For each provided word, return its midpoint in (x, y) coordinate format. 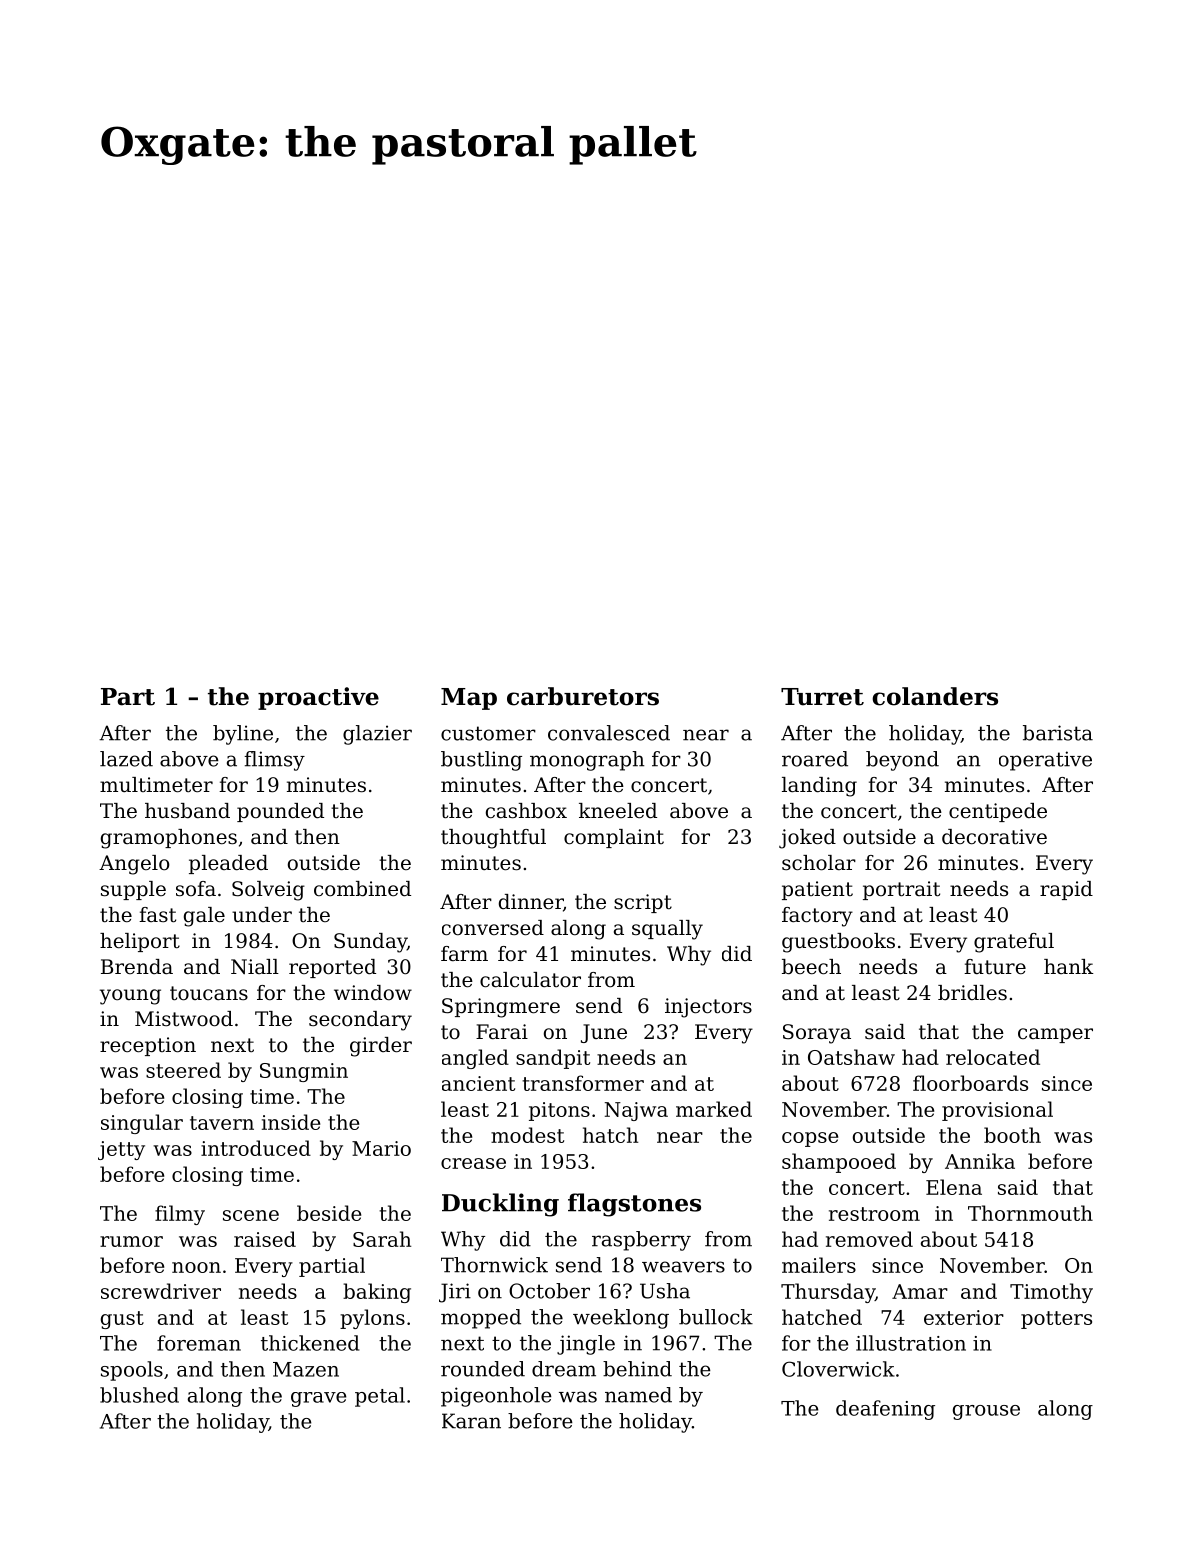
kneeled (618, 811)
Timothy (1051, 1293)
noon (196, 1267)
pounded (280, 812)
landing (819, 787)
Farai (502, 1032)
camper (1055, 1035)
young (130, 997)
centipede (998, 812)
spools (132, 1371)
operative (1045, 761)
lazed (126, 759)
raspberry (641, 1241)
